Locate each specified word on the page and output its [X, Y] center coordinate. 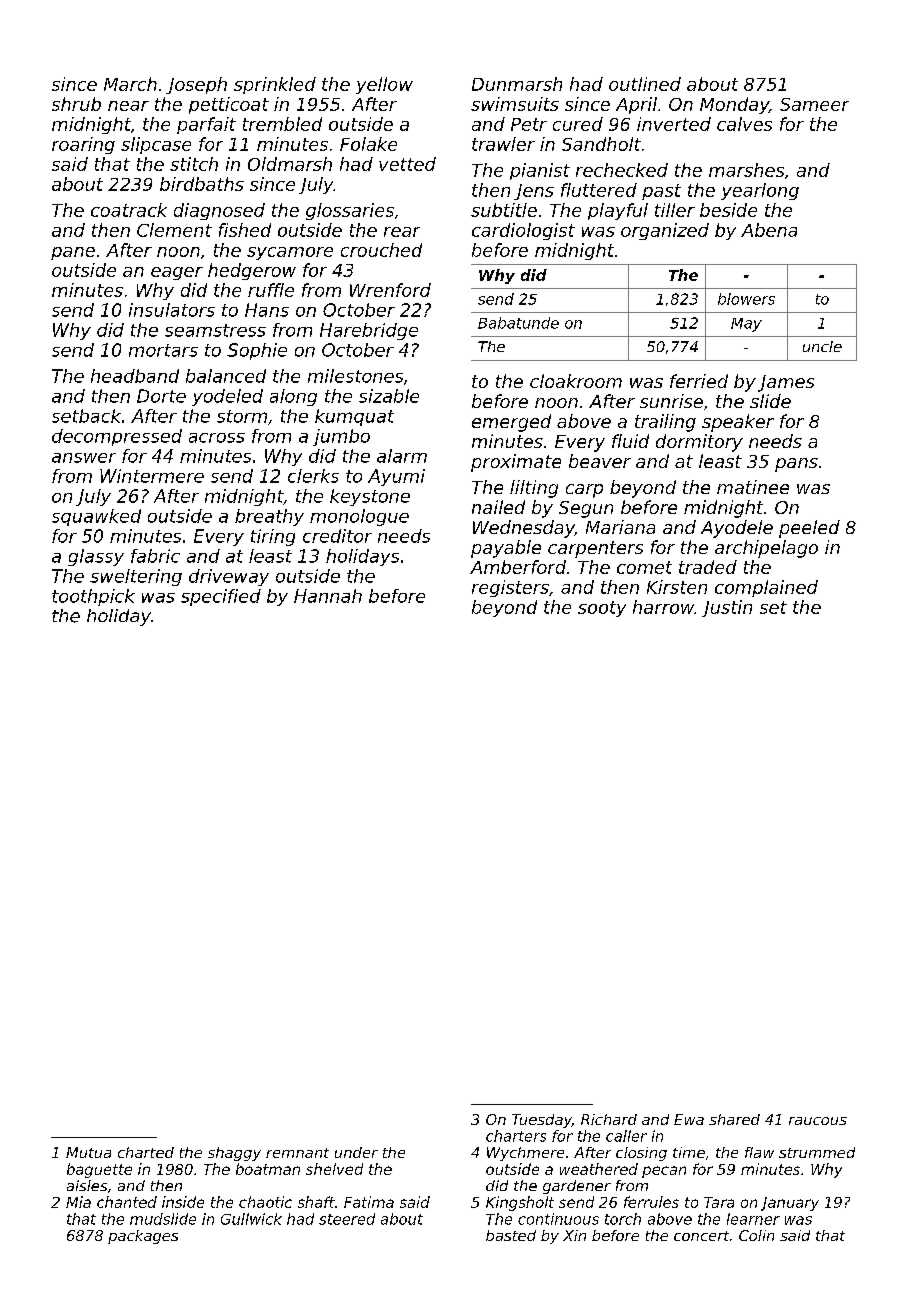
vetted [407, 164]
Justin [727, 608]
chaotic [265, 1202]
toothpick [93, 597]
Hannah [328, 596]
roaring [83, 145]
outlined [645, 84]
